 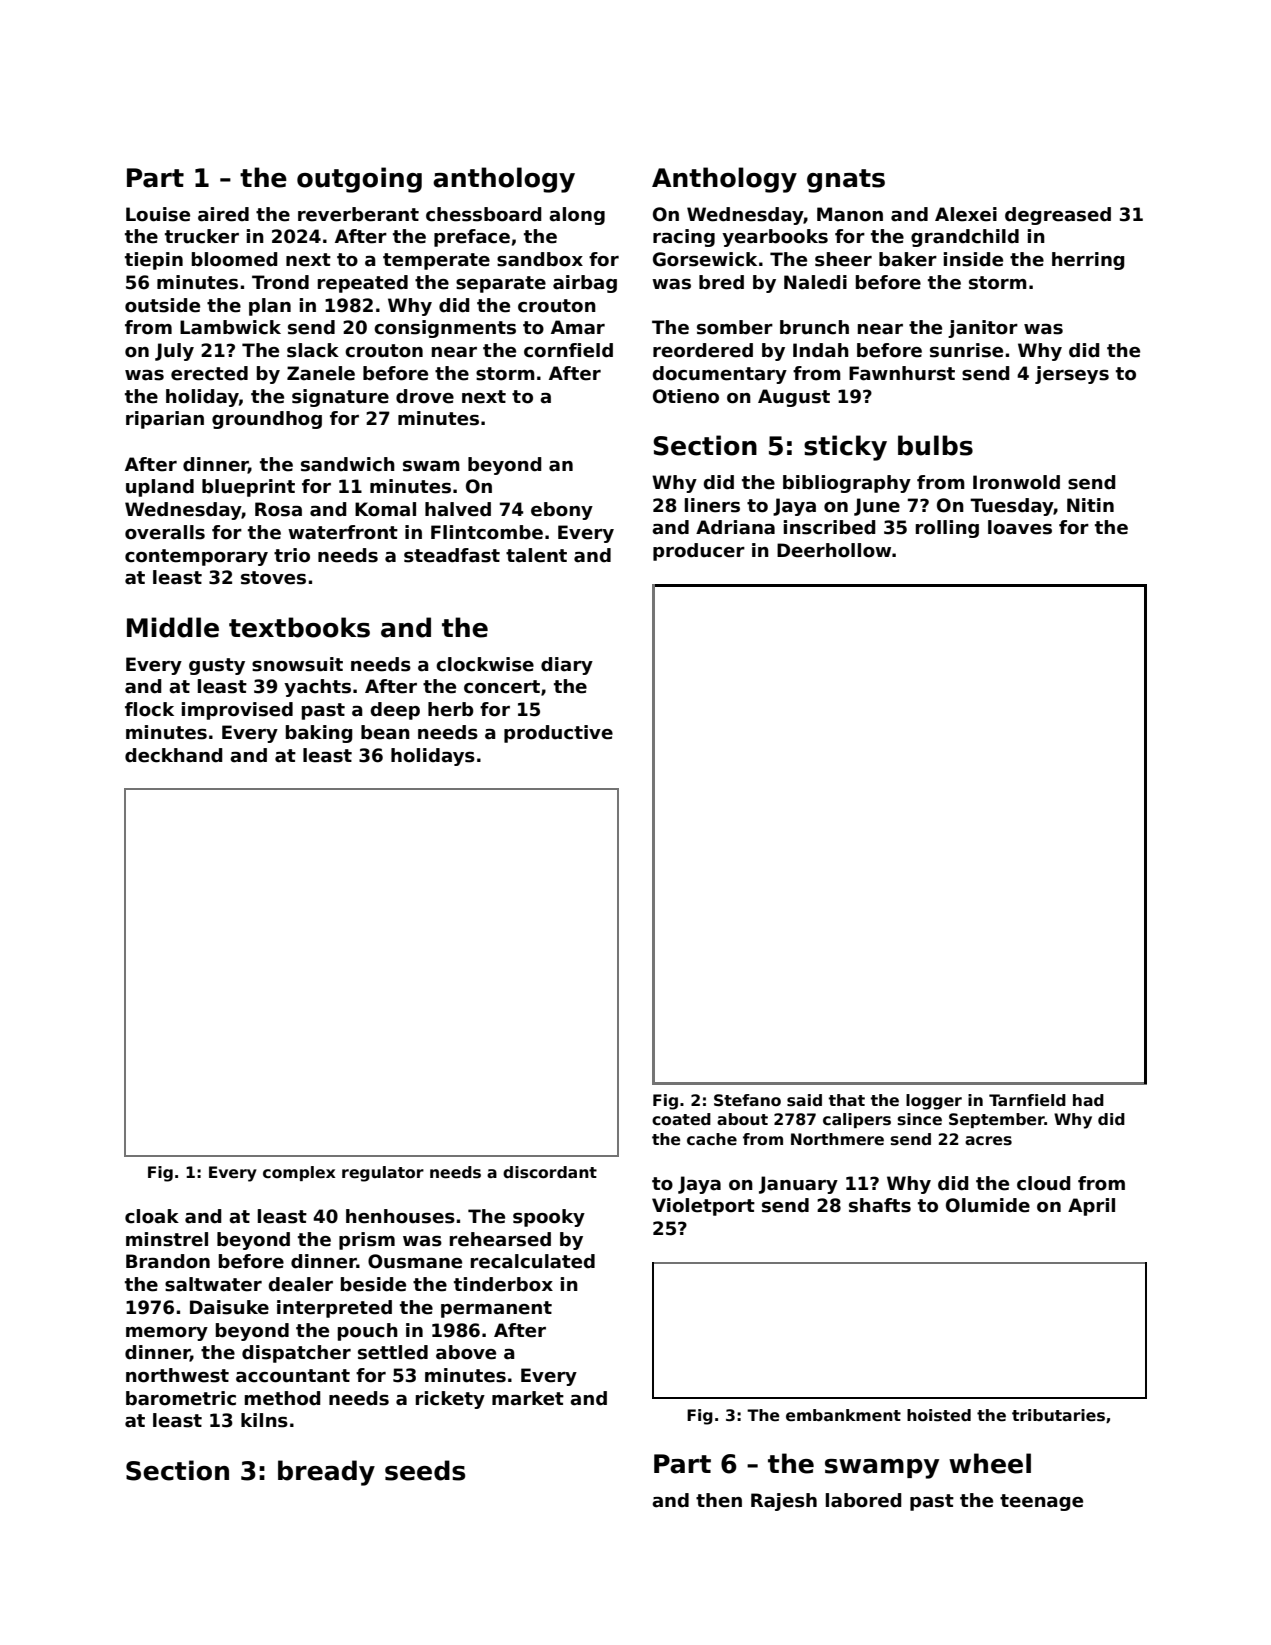 What do you see at coordinates (558, 734) in the page?
I see `productive` at bounding box center [558, 734].
